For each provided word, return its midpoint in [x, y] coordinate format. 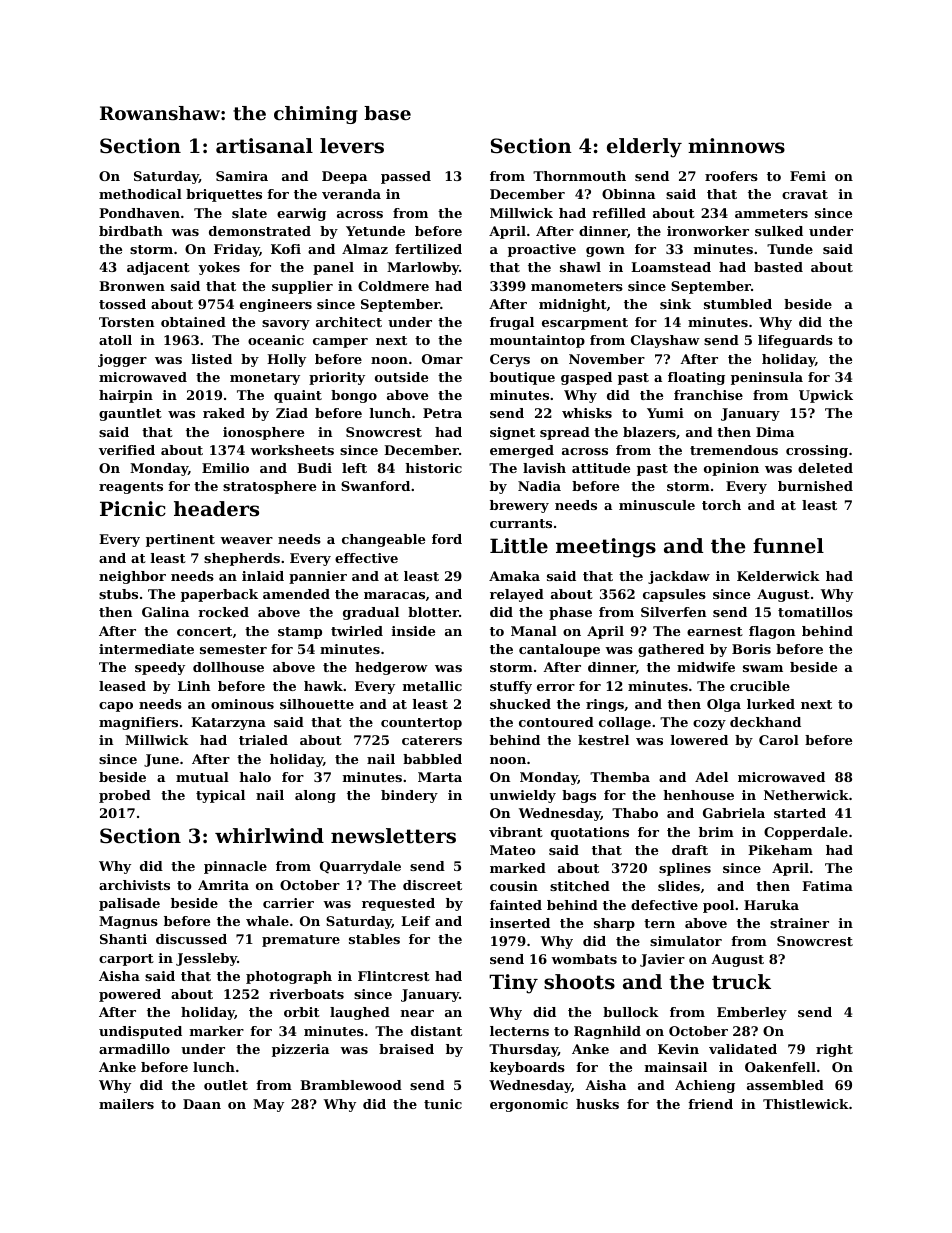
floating [696, 378]
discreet [432, 885]
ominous [242, 704]
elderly [644, 148]
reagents [131, 488]
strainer [799, 923]
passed [406, 177]
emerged [522, 451]
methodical [140, 194]
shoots [579, 982]
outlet [226, 1085]
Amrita [223, 885]
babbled [432, 759]
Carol [779, 740]
